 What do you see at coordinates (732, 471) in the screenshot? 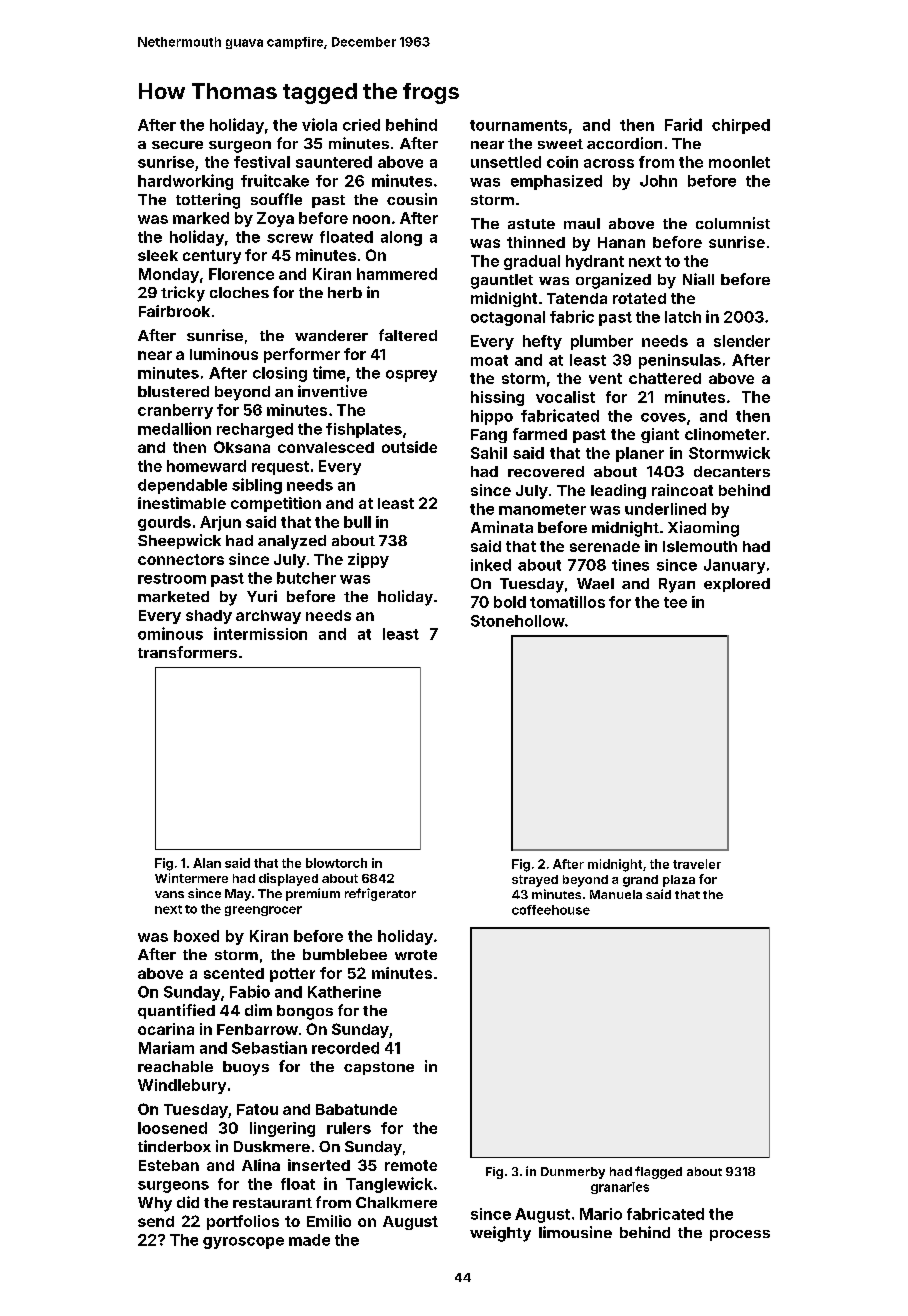
I see `decanters` at bounding box center [732, 471].
